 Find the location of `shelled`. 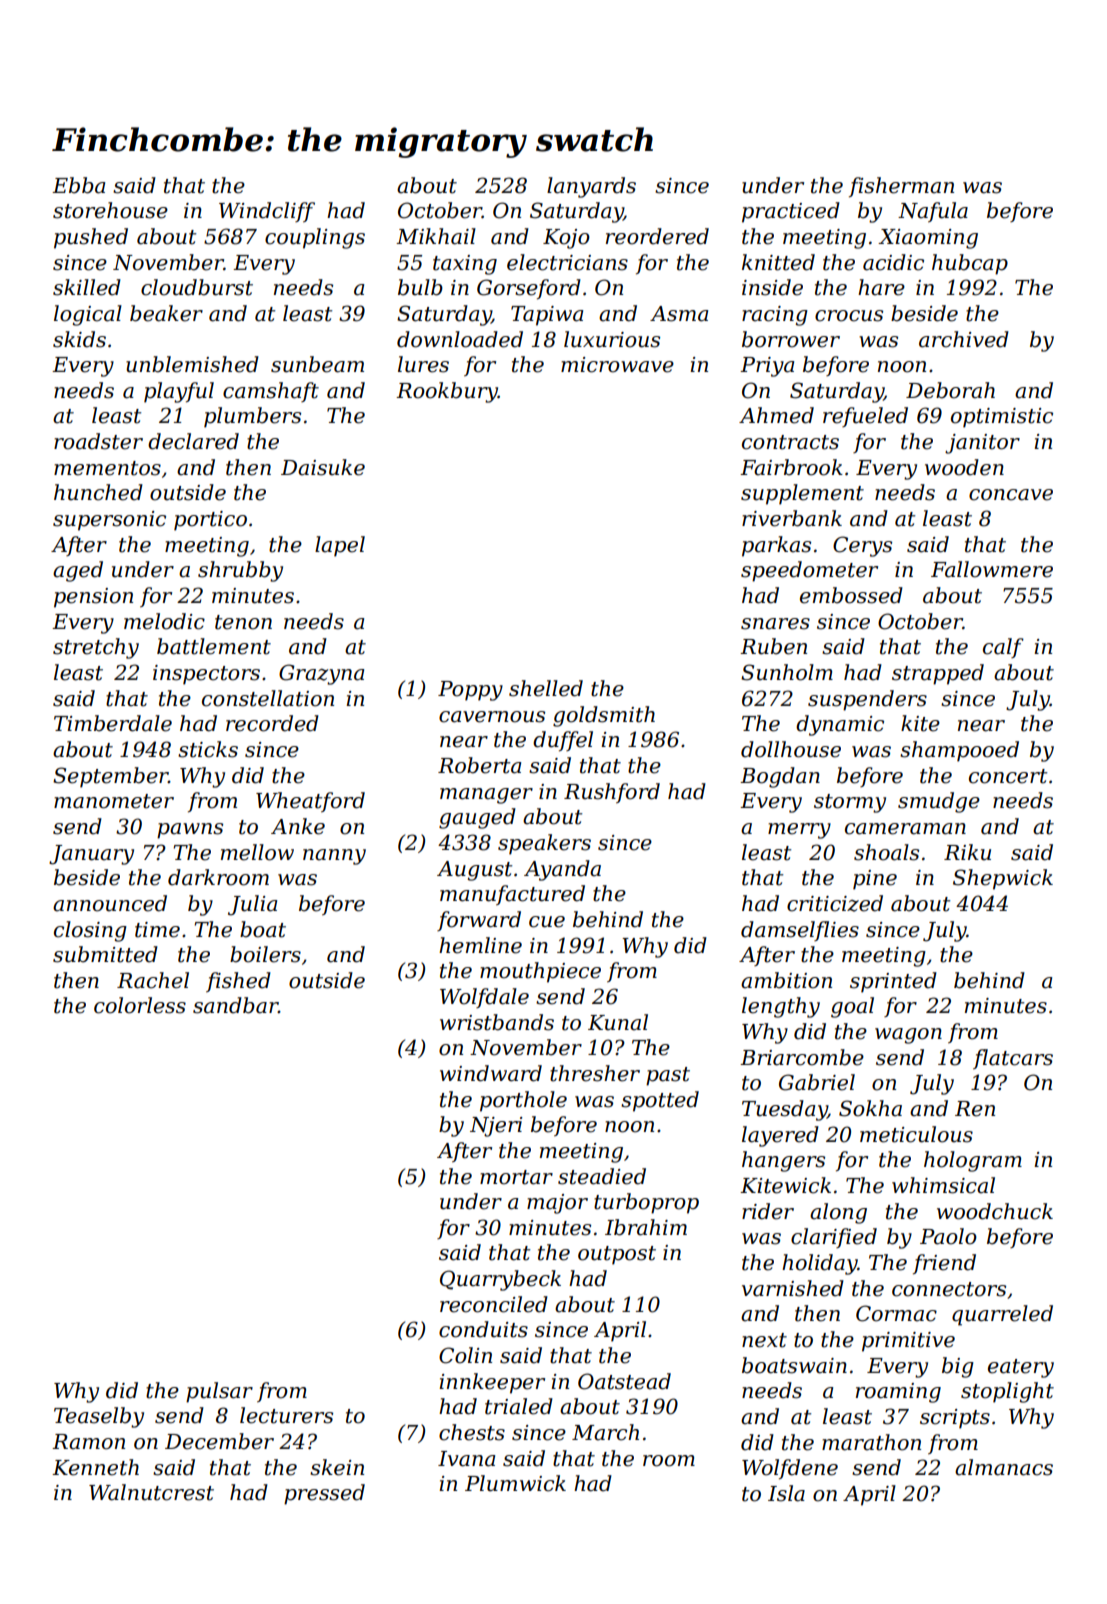

shelled is located at coordinates (546, 688).
